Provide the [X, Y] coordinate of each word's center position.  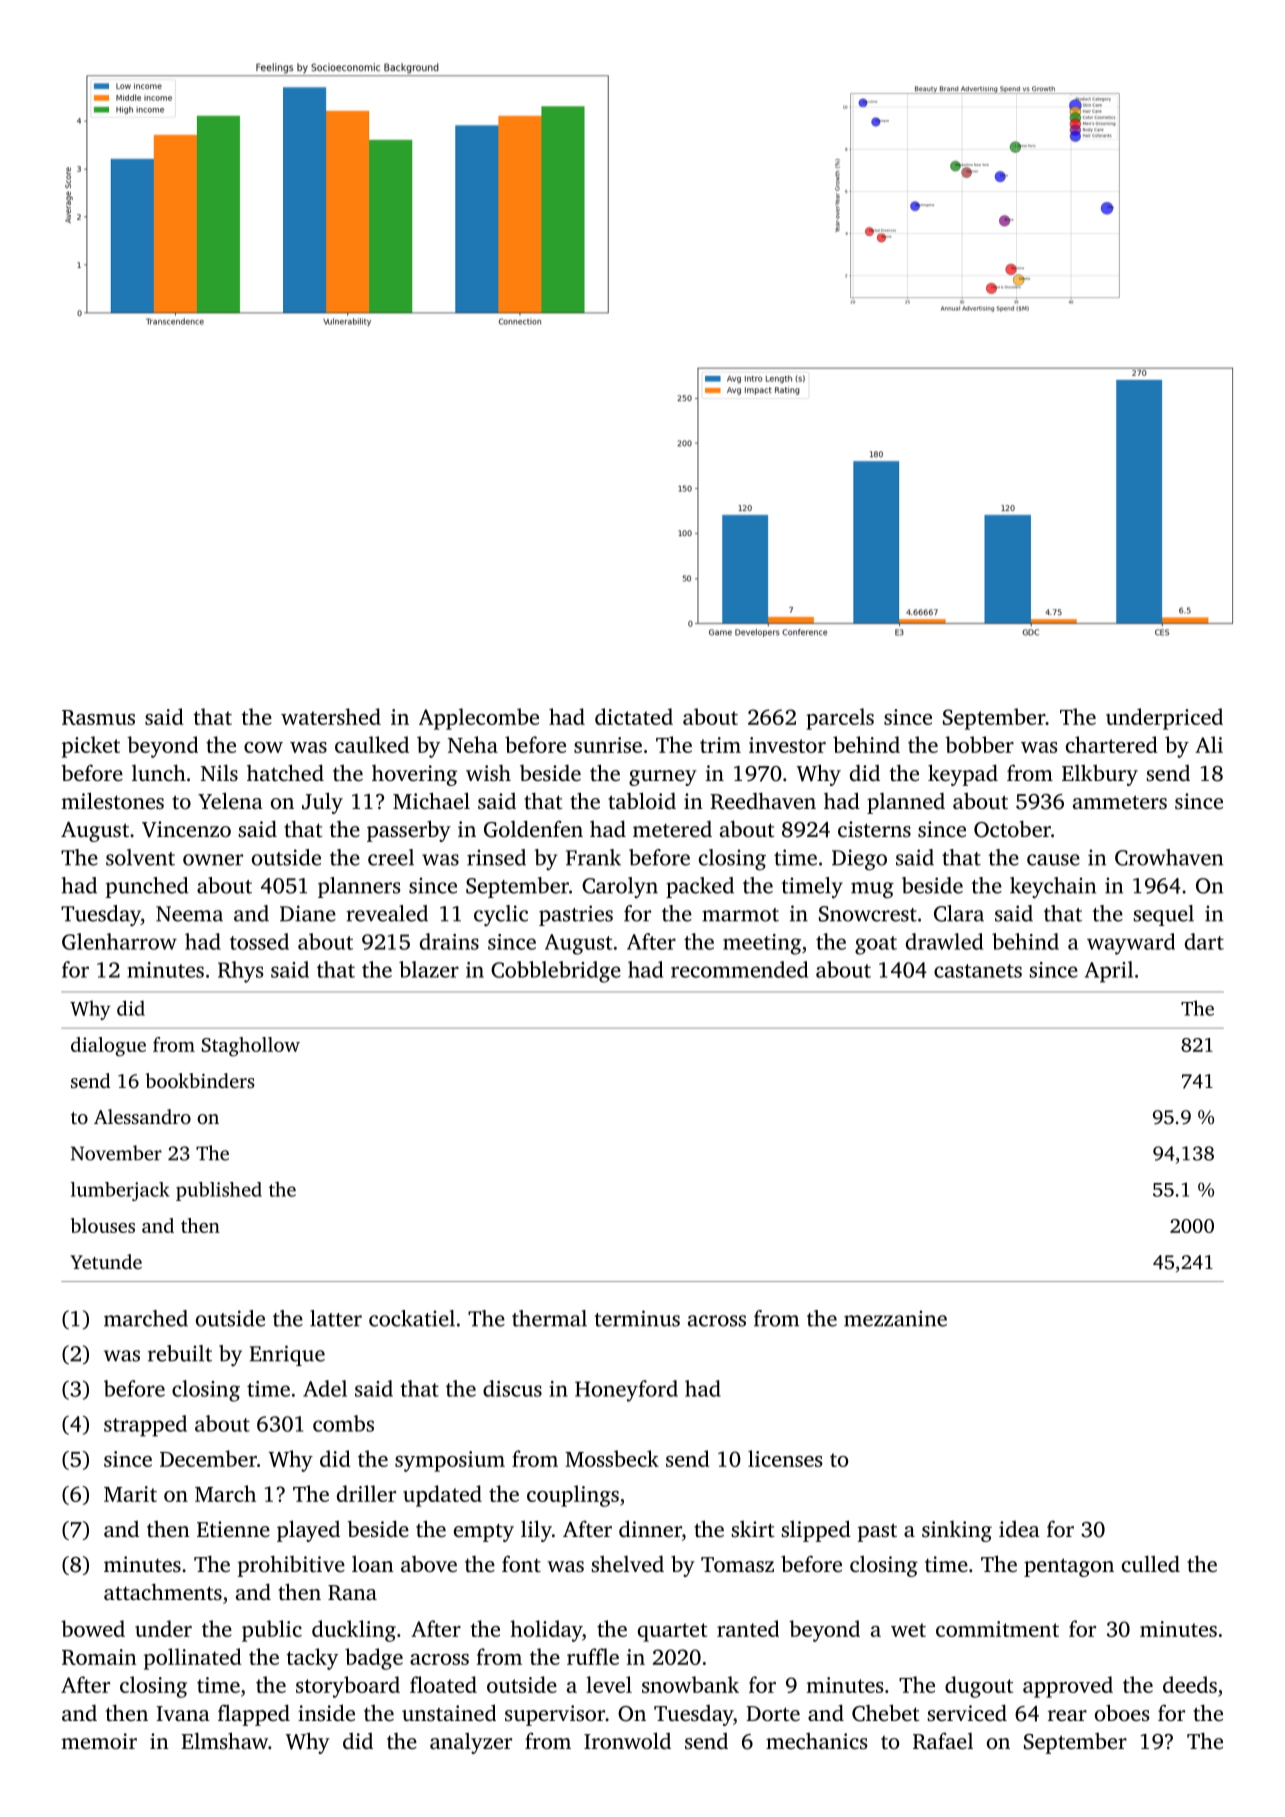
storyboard [348, 1687]
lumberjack [120, 1191]
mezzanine [895, 1318]
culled [1151, 1563]
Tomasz [737, 1564]
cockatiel [412, 1318]
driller [366, 1493]
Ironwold [627, 1740]
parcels [840, 719]
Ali [1209, 744]
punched [147, 887]
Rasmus [98, 717]
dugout [979, 1687]
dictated [634, 716]
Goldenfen [533, 829]
